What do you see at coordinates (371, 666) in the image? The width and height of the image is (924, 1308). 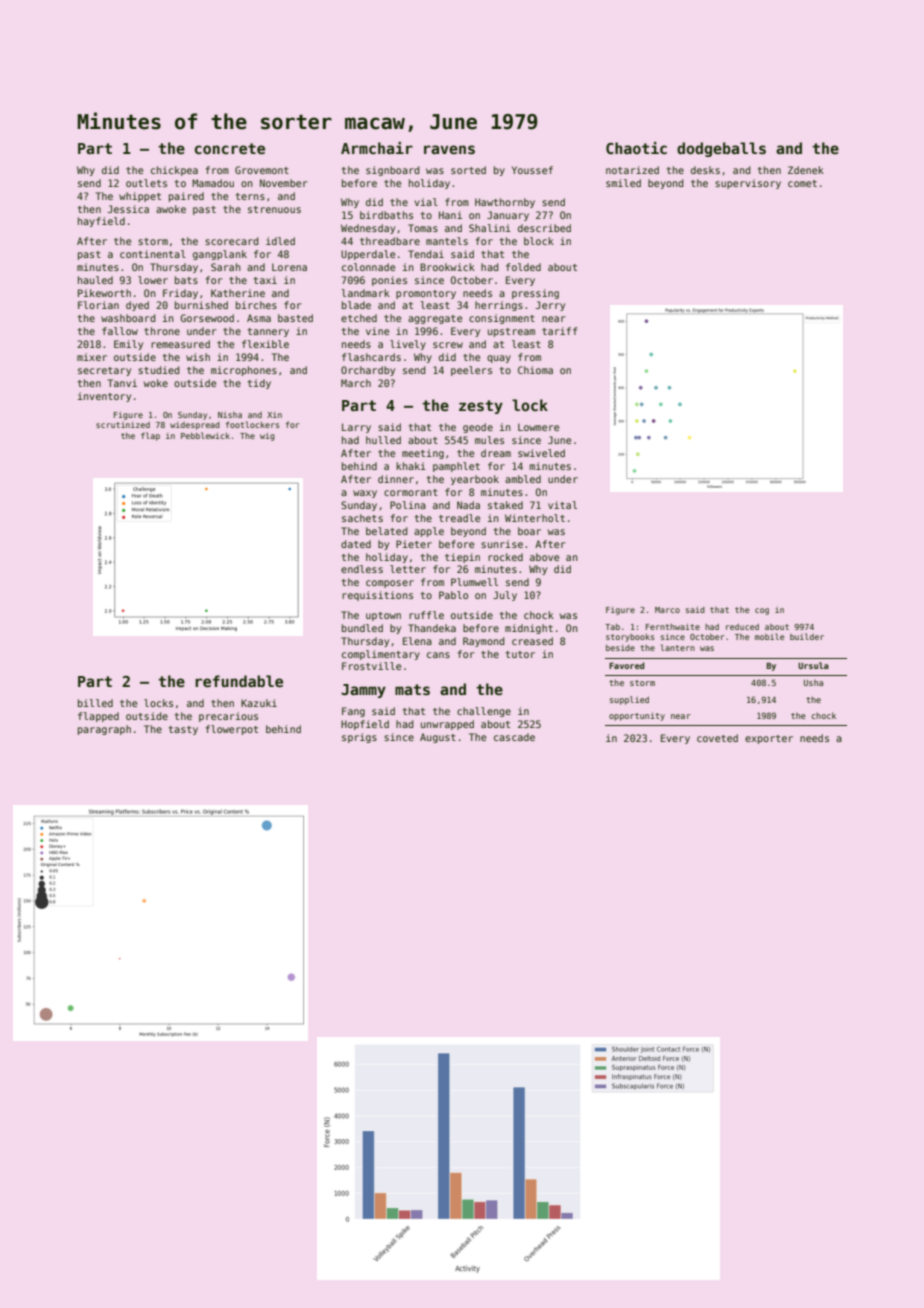 I see `Frostville` at bounding box center [371, 666].
